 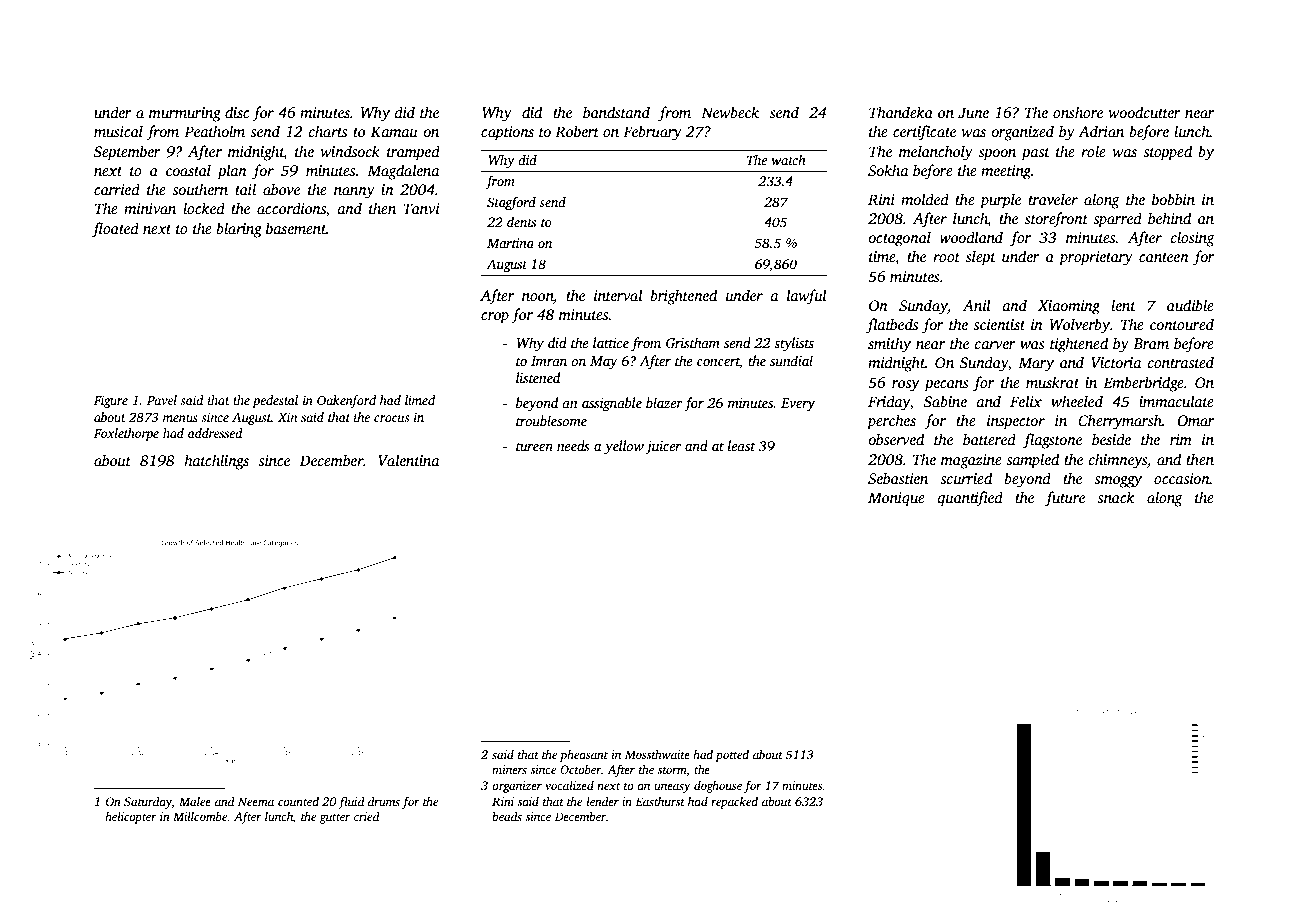 I want to click on captions, so click(x=507, y=133).
